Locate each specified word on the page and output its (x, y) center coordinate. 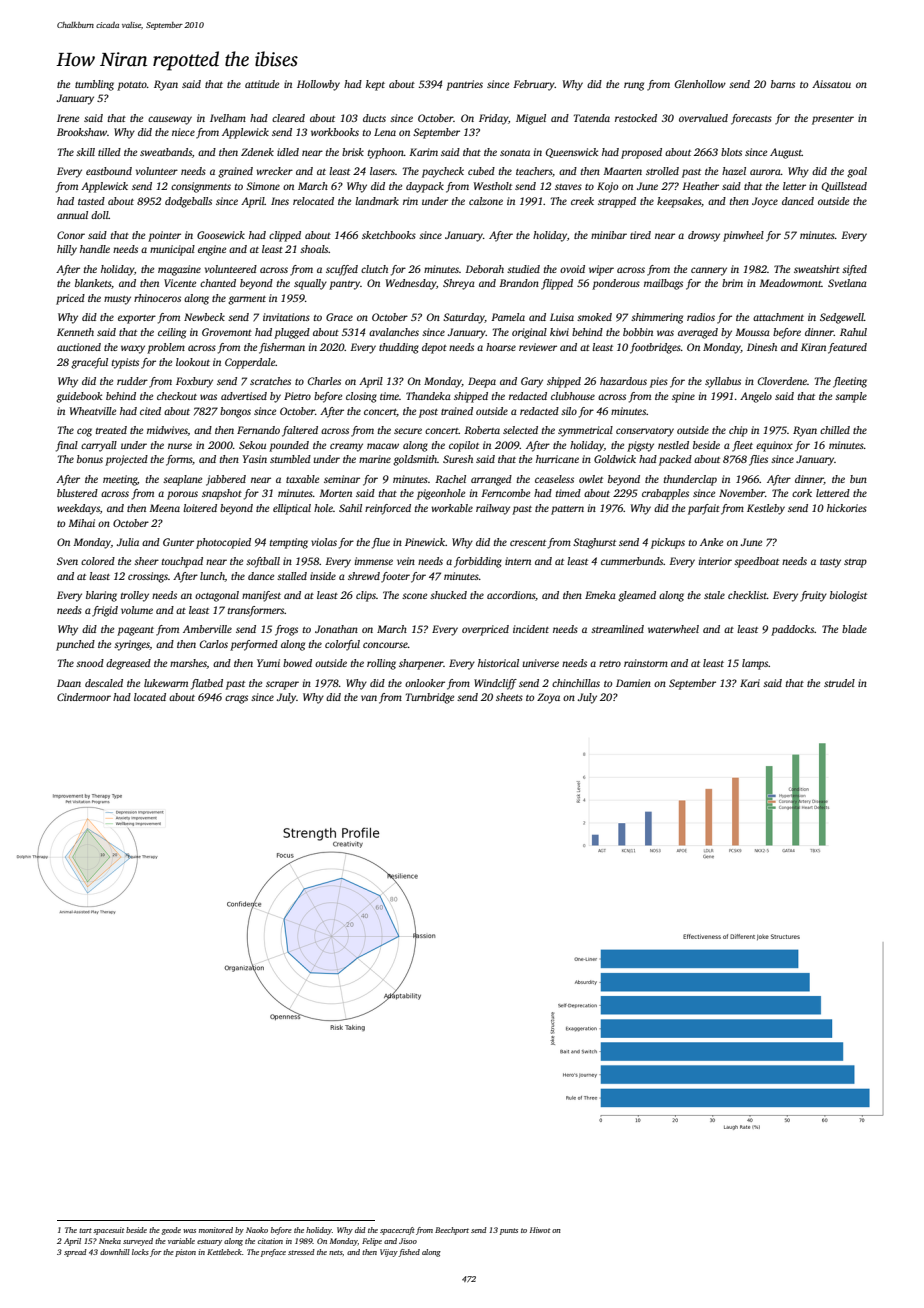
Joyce (765, 202)
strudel (839, 683)
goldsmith (415, 460)
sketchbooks (389, 235)
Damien (633, 683)
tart (85, 1230)
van (369, 698)
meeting (120, 480)
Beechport (452, 1231)
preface (273, 1253)
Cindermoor (84, 697)
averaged (698, 333)
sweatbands (166, 152)
